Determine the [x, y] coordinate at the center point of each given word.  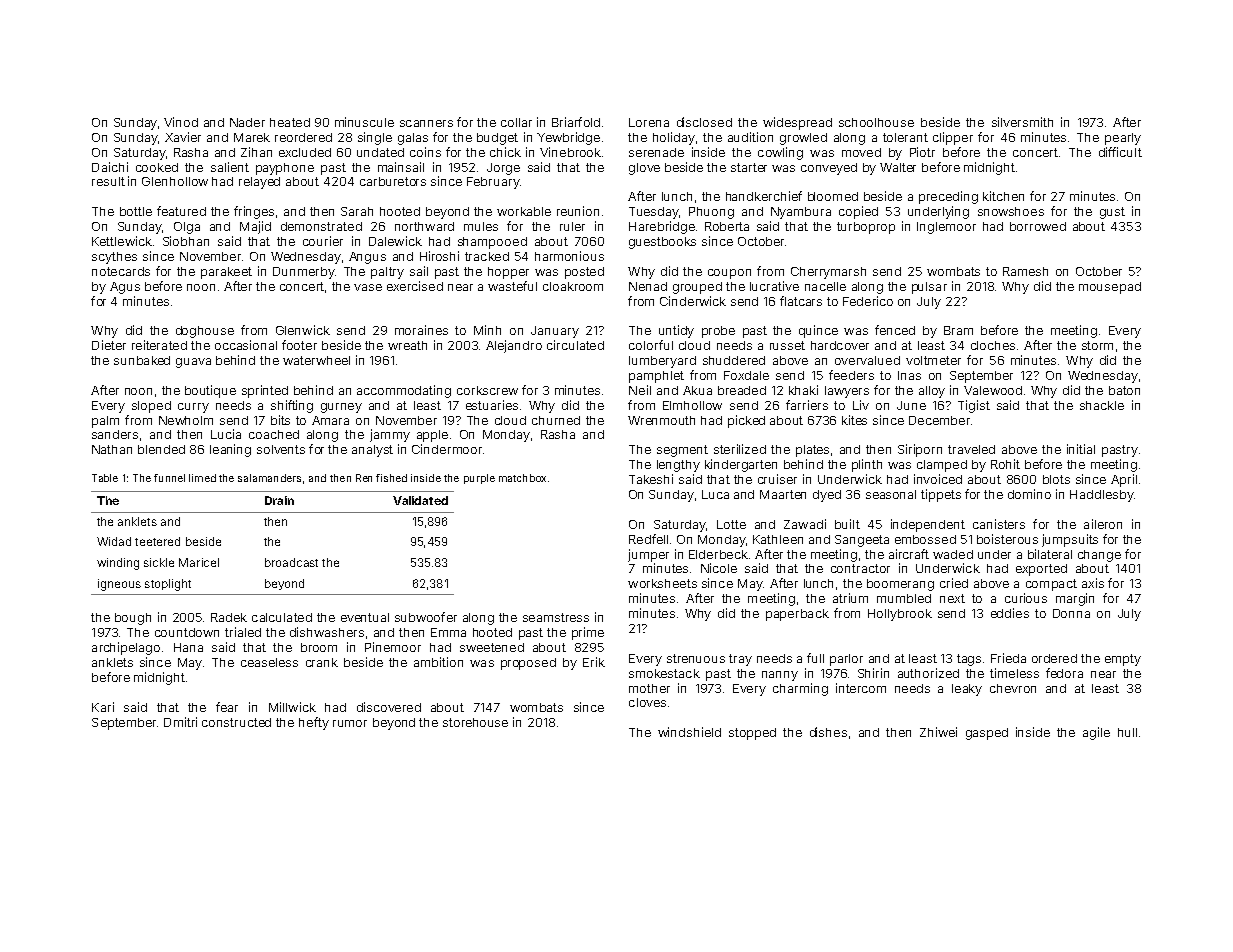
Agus [125, 288]
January [555, 332]
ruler [572, 226]
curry [193, 408]
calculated [282, 617]
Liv [861, 405]
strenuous [696, 658]
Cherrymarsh [828, 273]
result [108, 181]
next [952, 598]
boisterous [1007, 539]
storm [1097, 345]
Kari [103, 707]
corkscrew [487, 390]
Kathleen [778, 539]
